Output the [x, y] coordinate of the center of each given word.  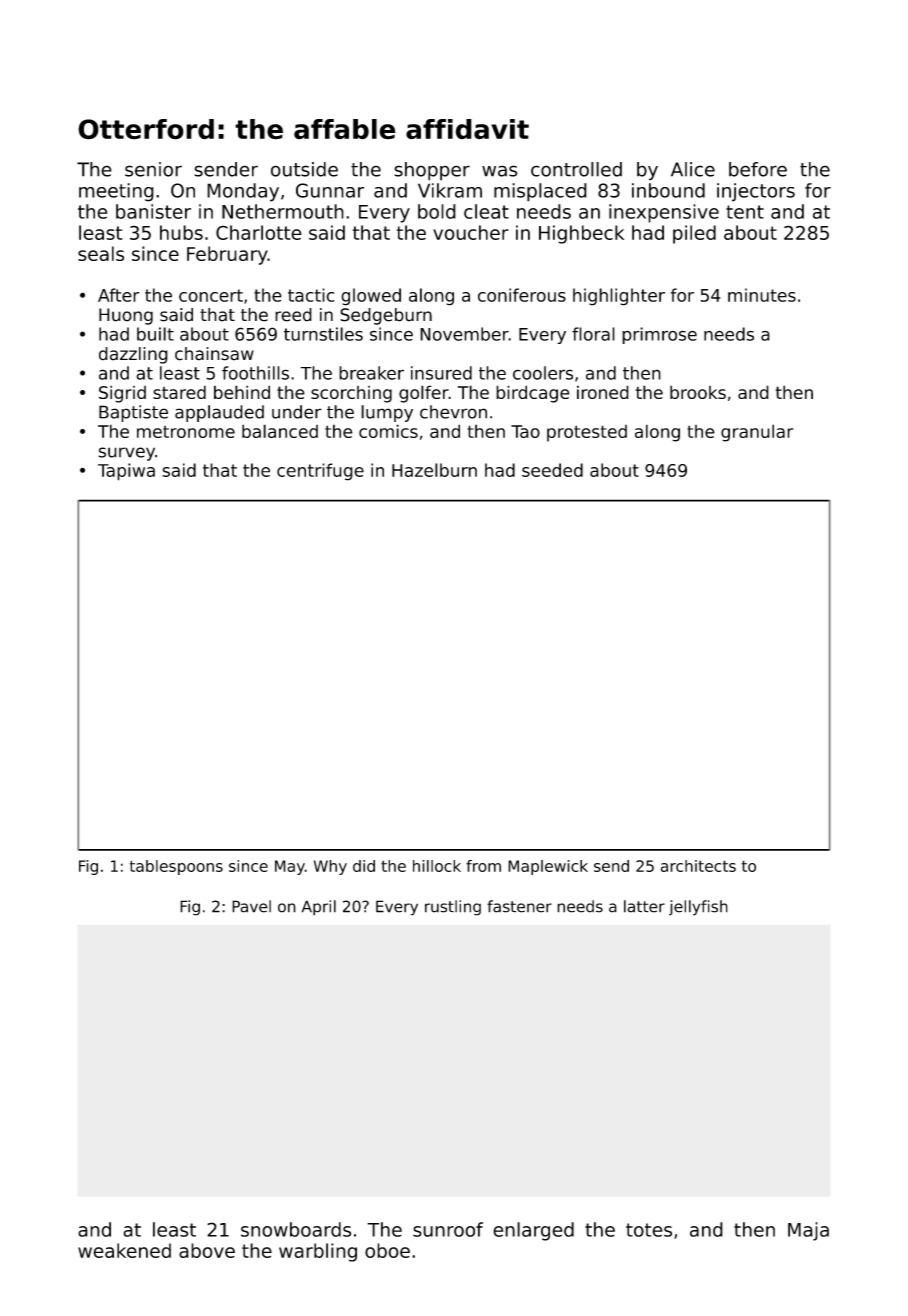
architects [698, 866]
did [364, 866]
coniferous [522, 295]
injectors [756, 192]
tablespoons [176, 867]
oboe [387, 1250]
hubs [181, 232]
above [207, 1250]
